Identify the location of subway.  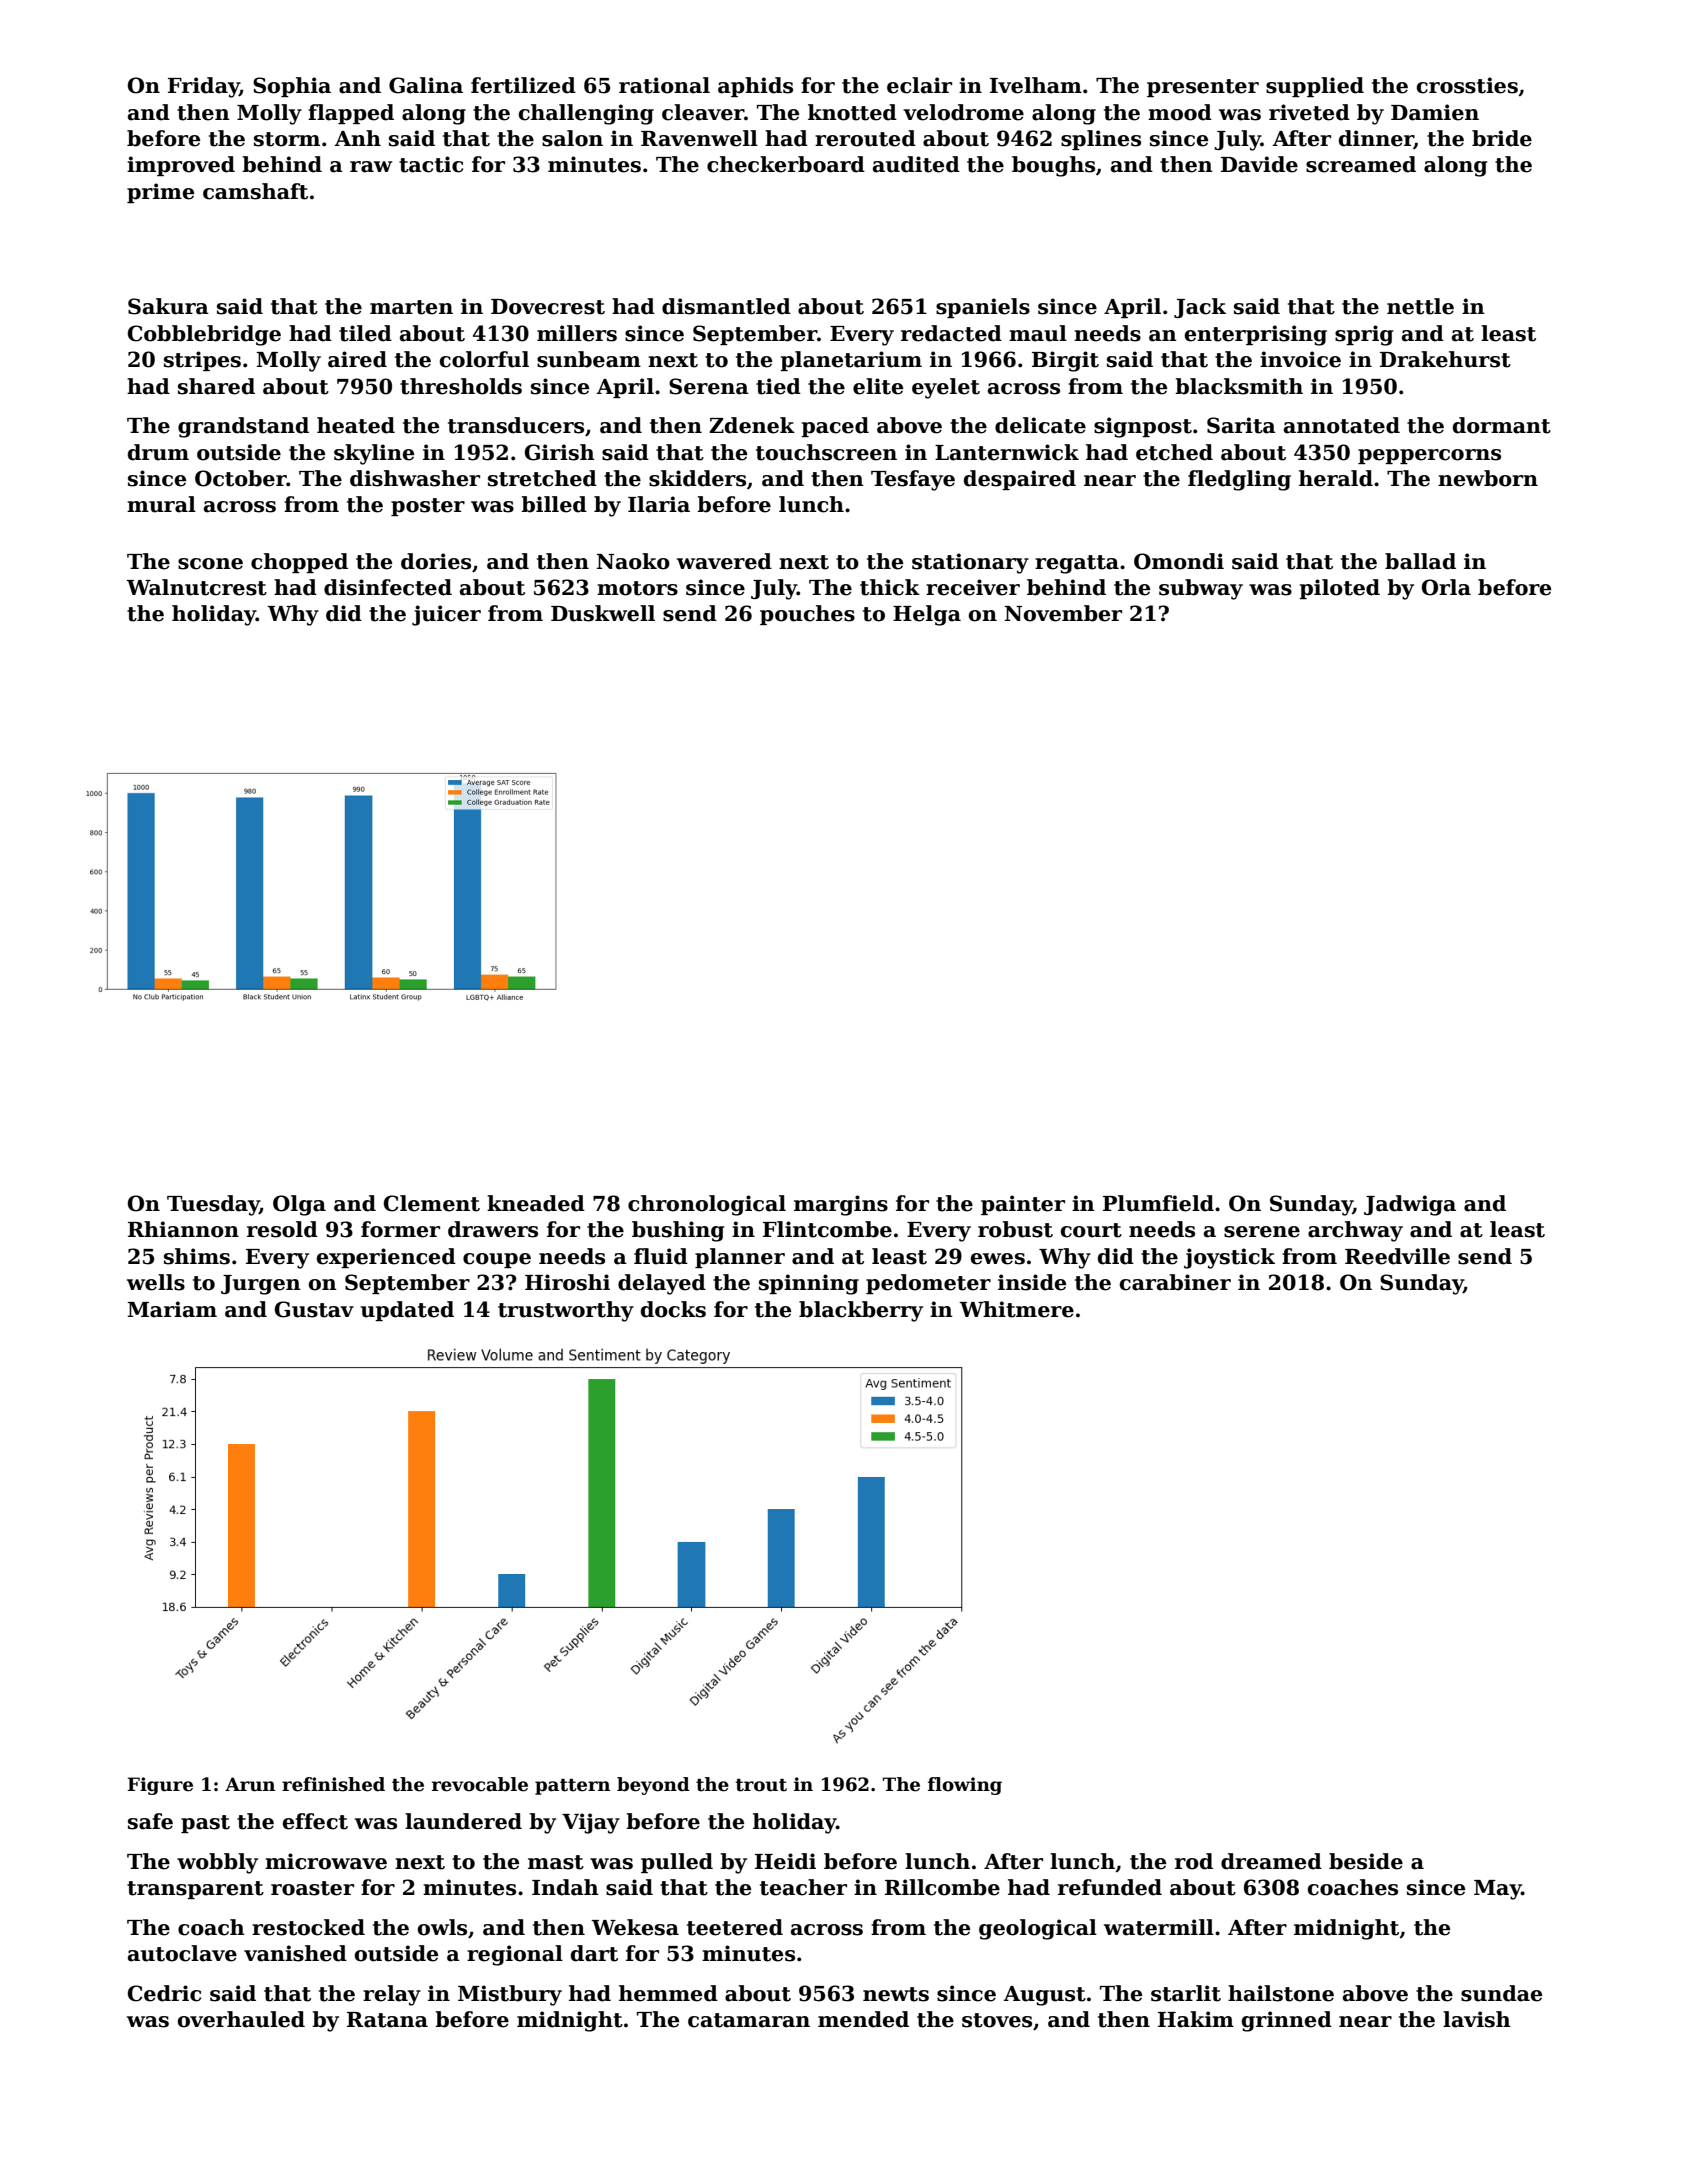
(1201, 589).
